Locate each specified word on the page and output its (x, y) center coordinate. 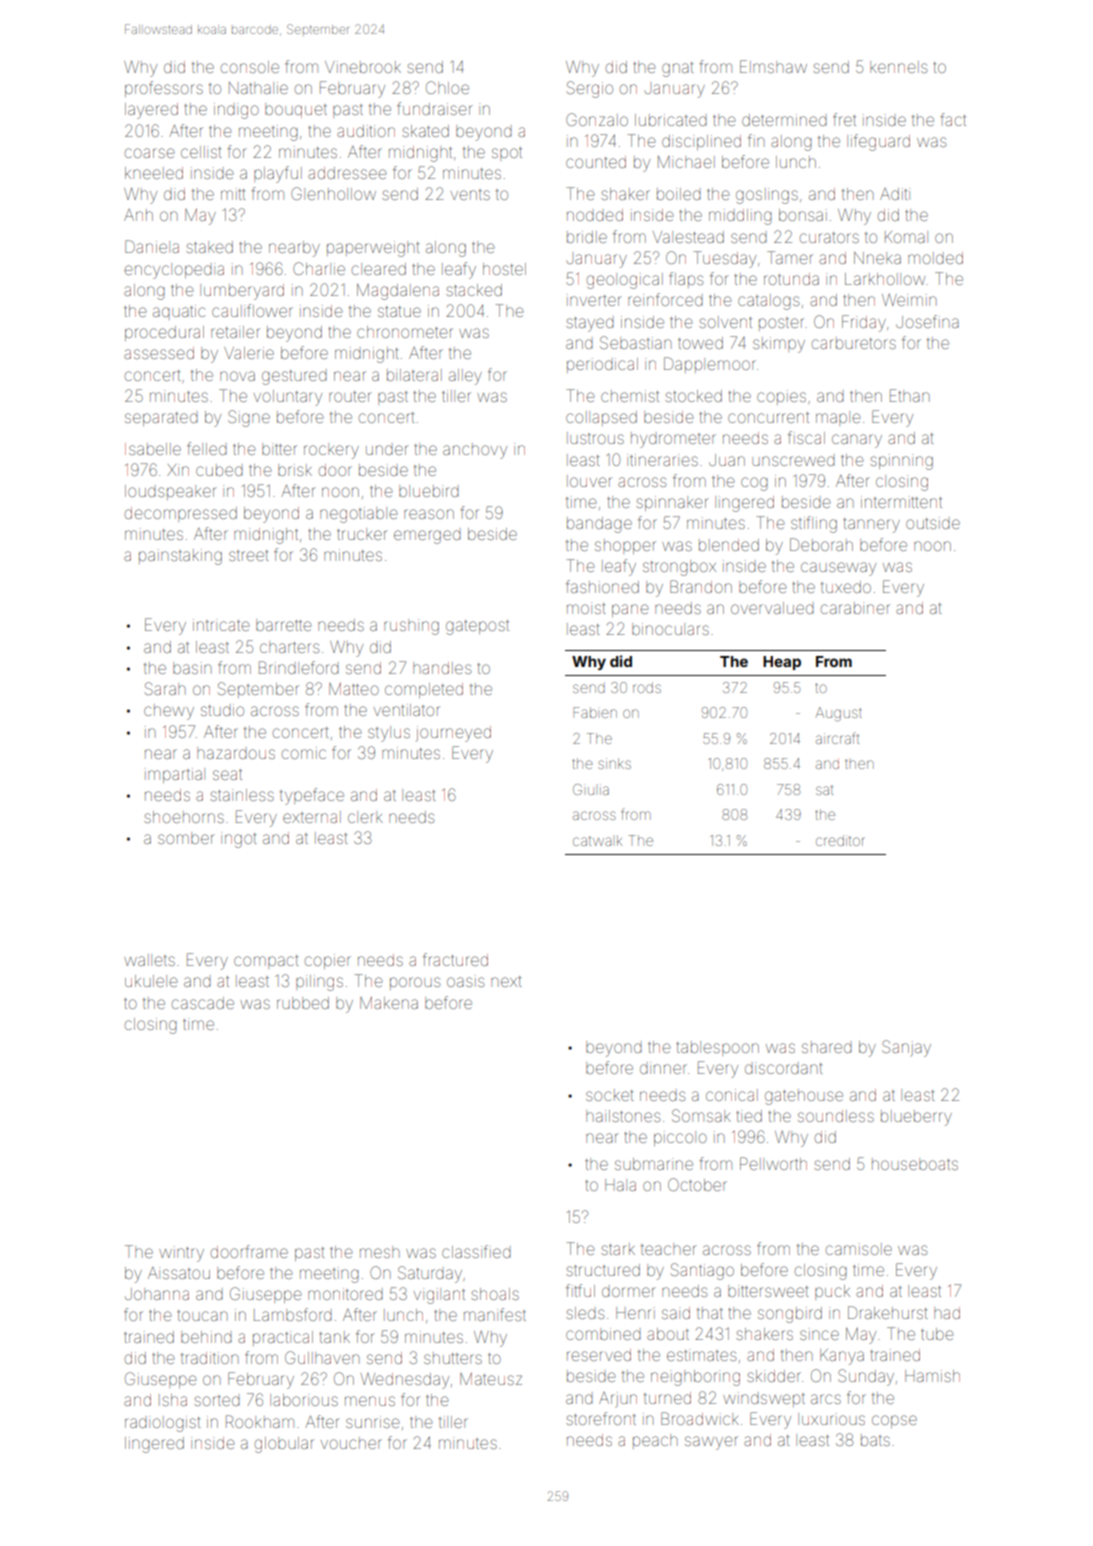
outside (933, 523)
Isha (173, 1400)
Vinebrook (363, 67)
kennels (898, 67)
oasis (465, 981)
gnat (678, 69)
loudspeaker (171, 492)
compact (266, 962)
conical (732, 1095)
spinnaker (672, 503)
